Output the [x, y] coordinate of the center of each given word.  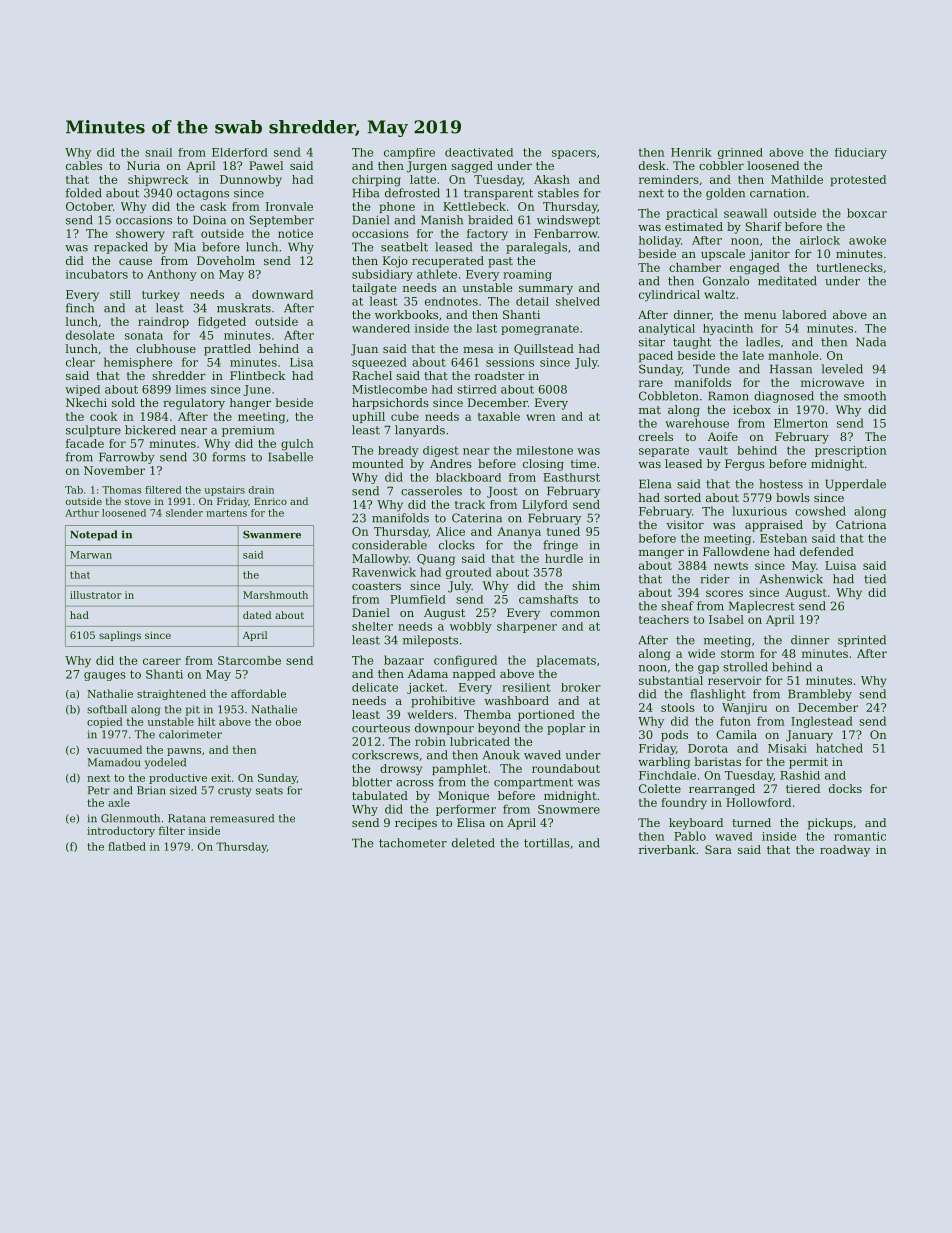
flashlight [718, 695]
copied [105, 722]
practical [692, 214]
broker [581, 687]
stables [558, 193]
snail [158, 152]
